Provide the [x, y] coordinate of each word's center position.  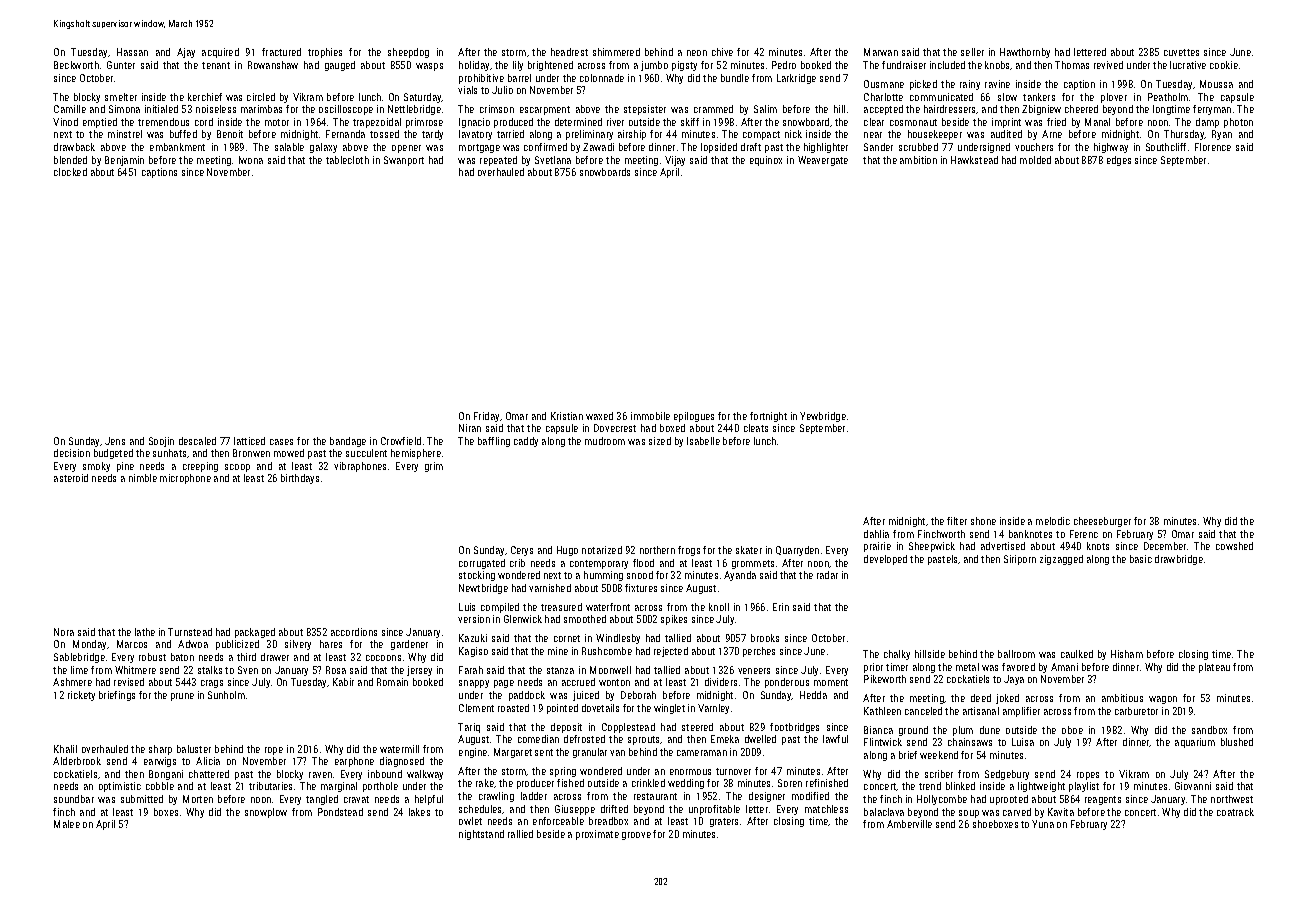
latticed [249, 441]
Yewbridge [823, 417]
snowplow [266, 813]
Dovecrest [615, 428]
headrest [569, 52]
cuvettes [1181, 52]
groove [636, 836]
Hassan [132, 52]
